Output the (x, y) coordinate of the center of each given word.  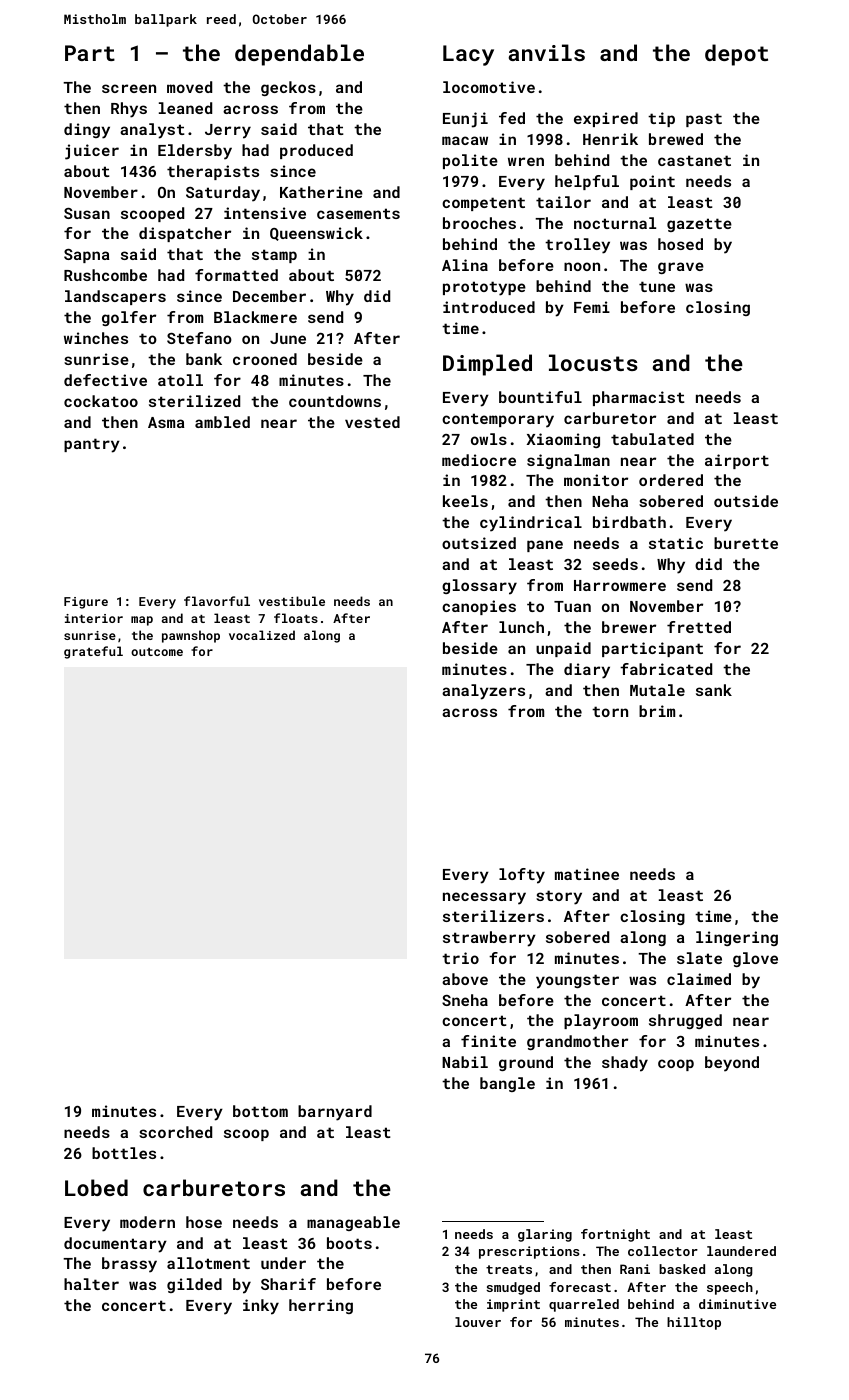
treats (509, 1269)
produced (316, 151)
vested (372, 422)
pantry (92, 445)
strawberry (489, 939)
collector (663, 1251)
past (704, 120)
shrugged (685, 1021)
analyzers (483, 692)
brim (657, 711)
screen (129, 88)
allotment (208, 1263)
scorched (175, 1132)
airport (737, 461)
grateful (93, 652)
